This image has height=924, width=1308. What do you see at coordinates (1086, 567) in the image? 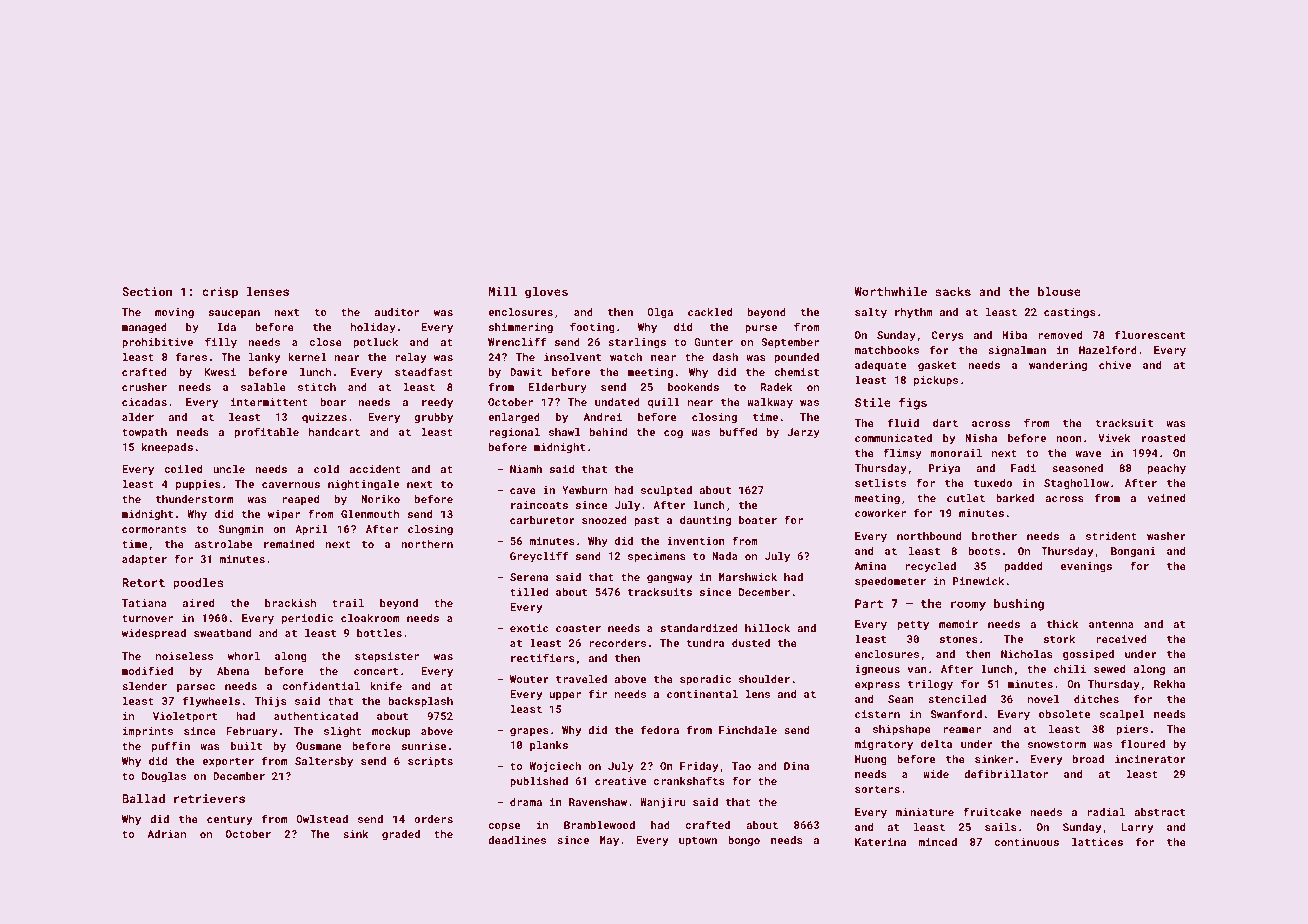
I see `evenings` at bounding box center [1086, 567].
